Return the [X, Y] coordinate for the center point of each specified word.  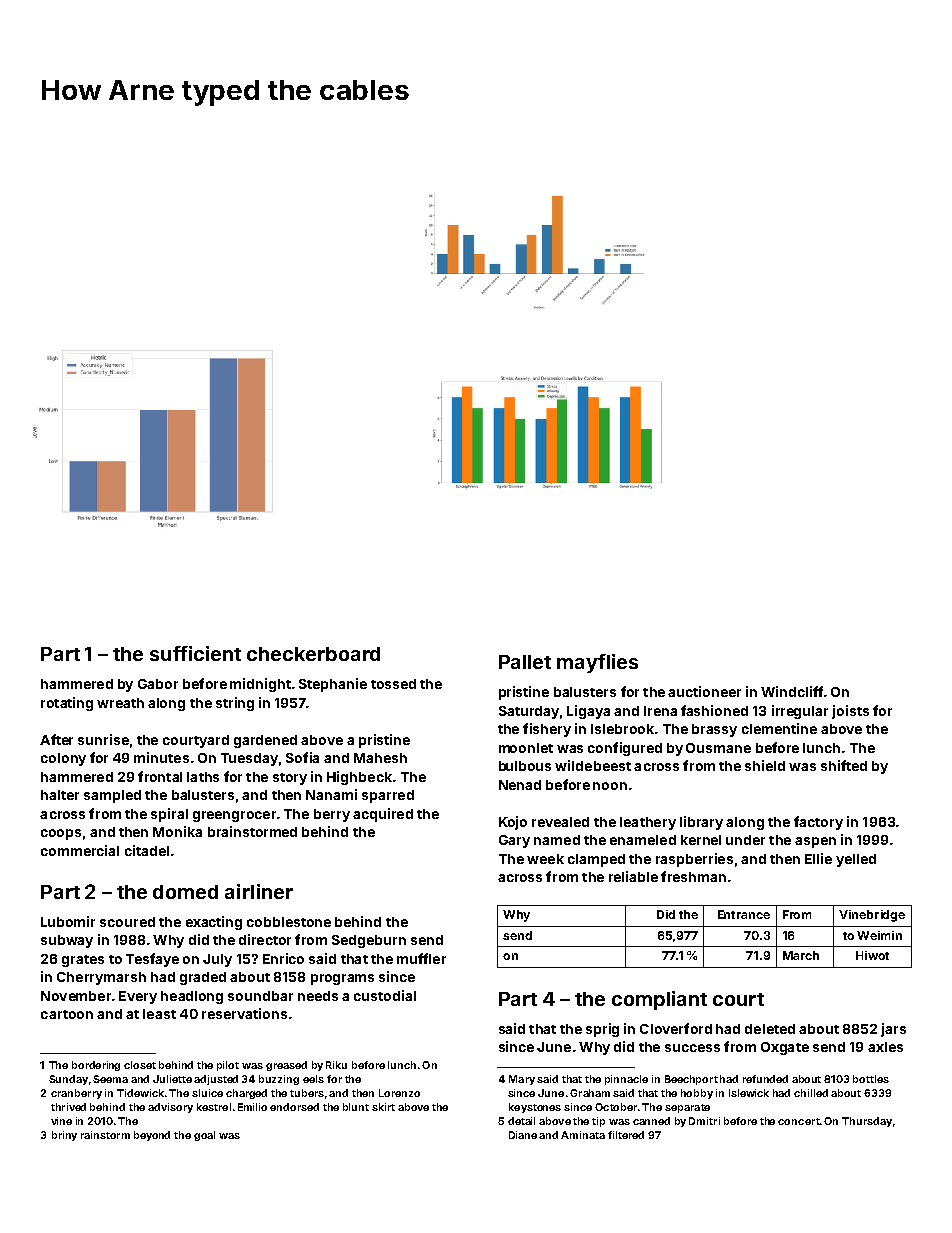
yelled [856, 860]
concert [799, 1121]
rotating [67, 704]
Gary [514, 841]
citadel [147, 850]
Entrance [744, 914]
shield [765, 765]
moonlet [526, 748]
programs [342, 979]
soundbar [260, 996]
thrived [68, 1107]
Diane [523, 1135]
